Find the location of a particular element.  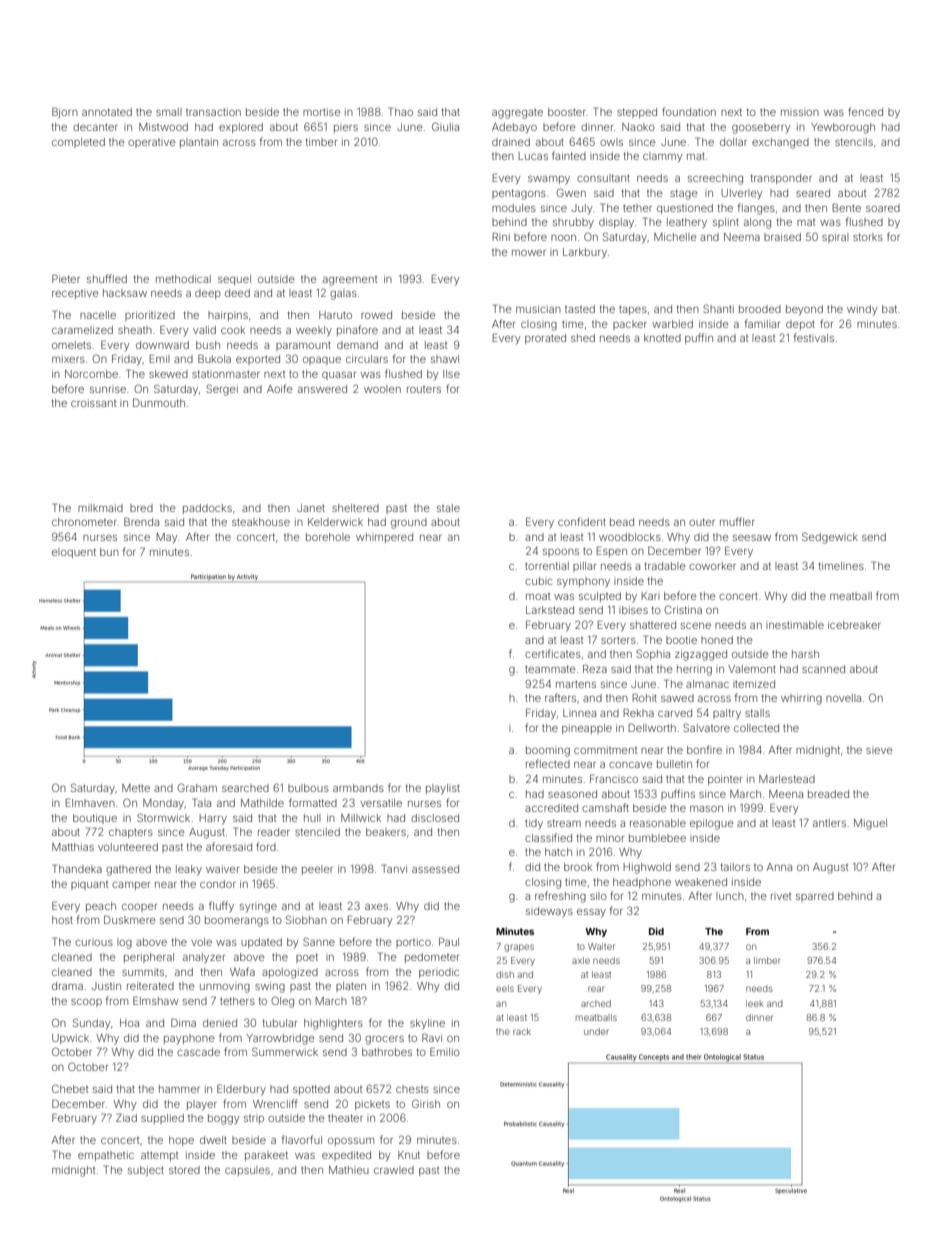

clammy is located at coordinates (662, 157).
